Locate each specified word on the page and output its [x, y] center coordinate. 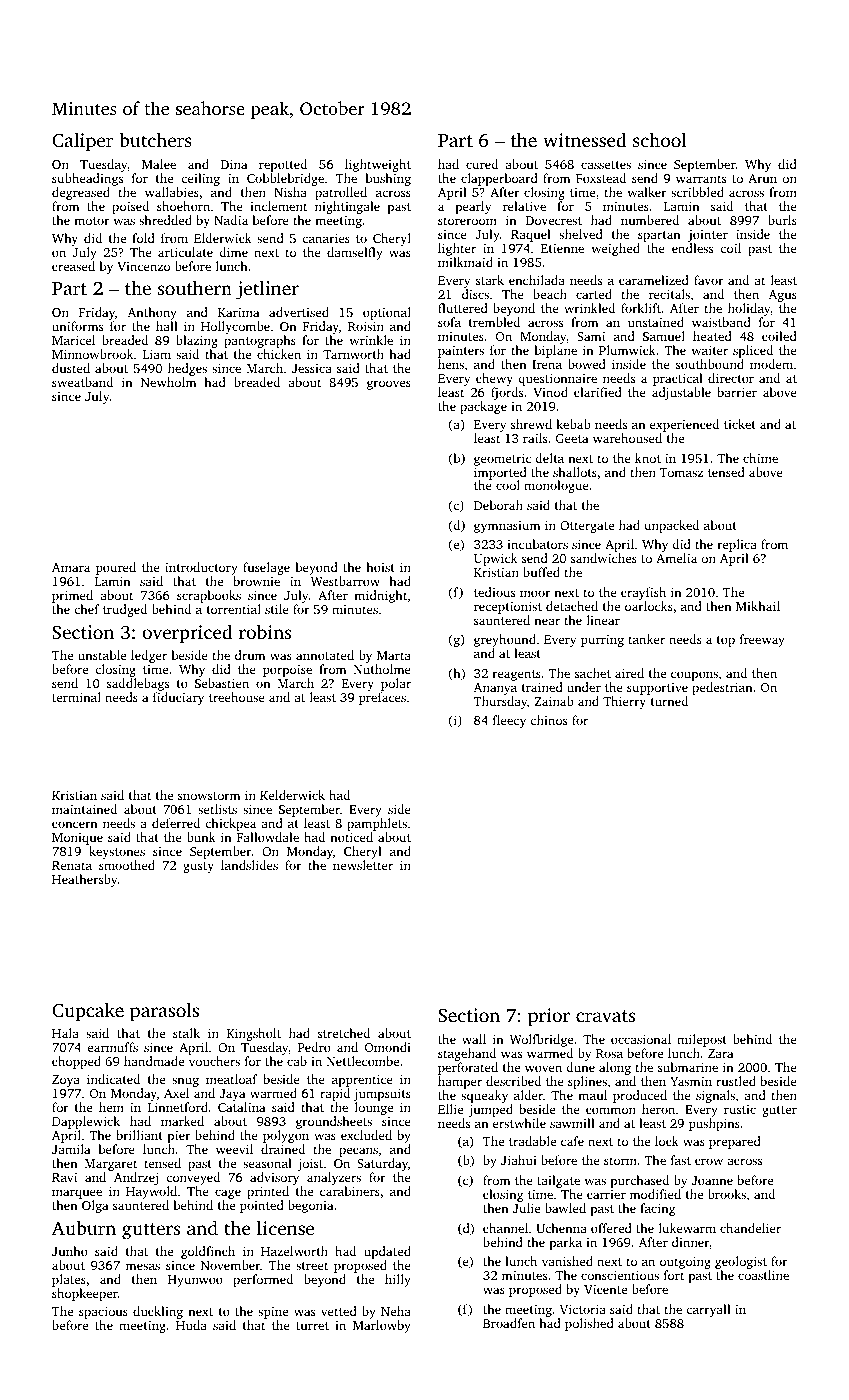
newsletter [363, 865]
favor [709, 280]
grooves [389, 385]
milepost [702, 1040]
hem [111, 1107]
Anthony [152, 313]
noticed [351, 837]
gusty [198, 867]
